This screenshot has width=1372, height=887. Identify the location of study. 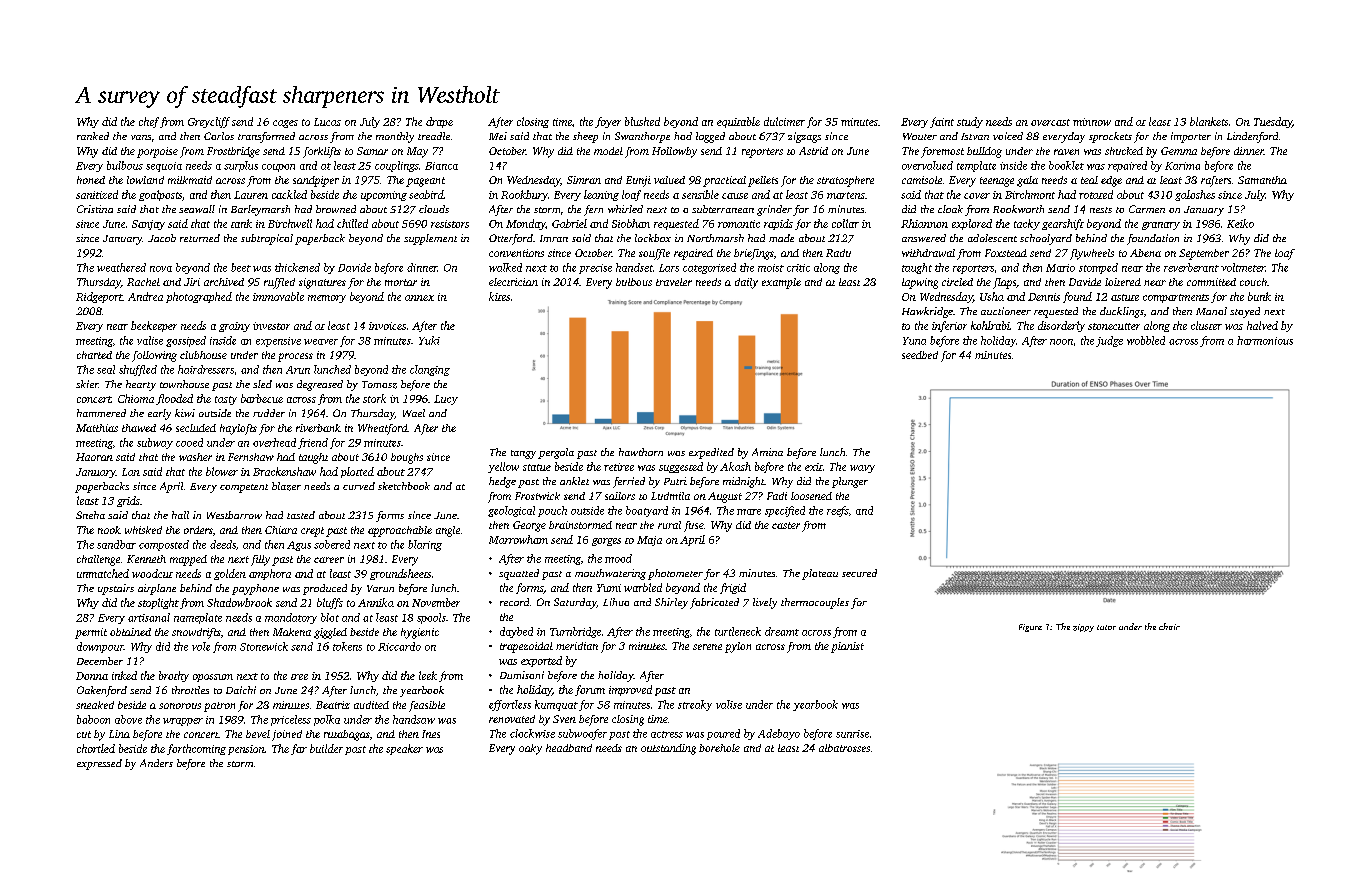
(970, 122).
